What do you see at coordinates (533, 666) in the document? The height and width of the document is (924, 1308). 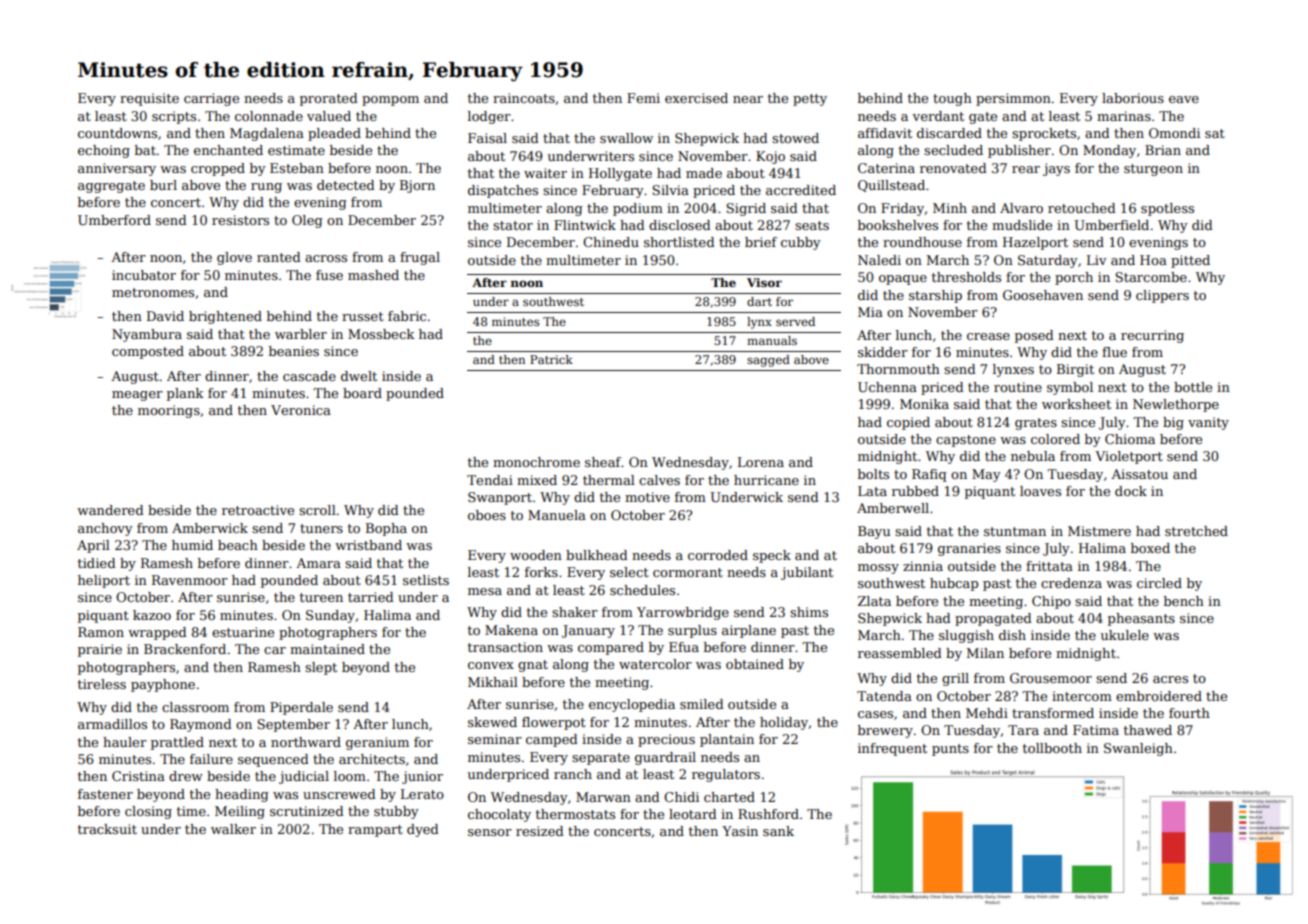 I see `gnat` at bounding box center [533, 666].
